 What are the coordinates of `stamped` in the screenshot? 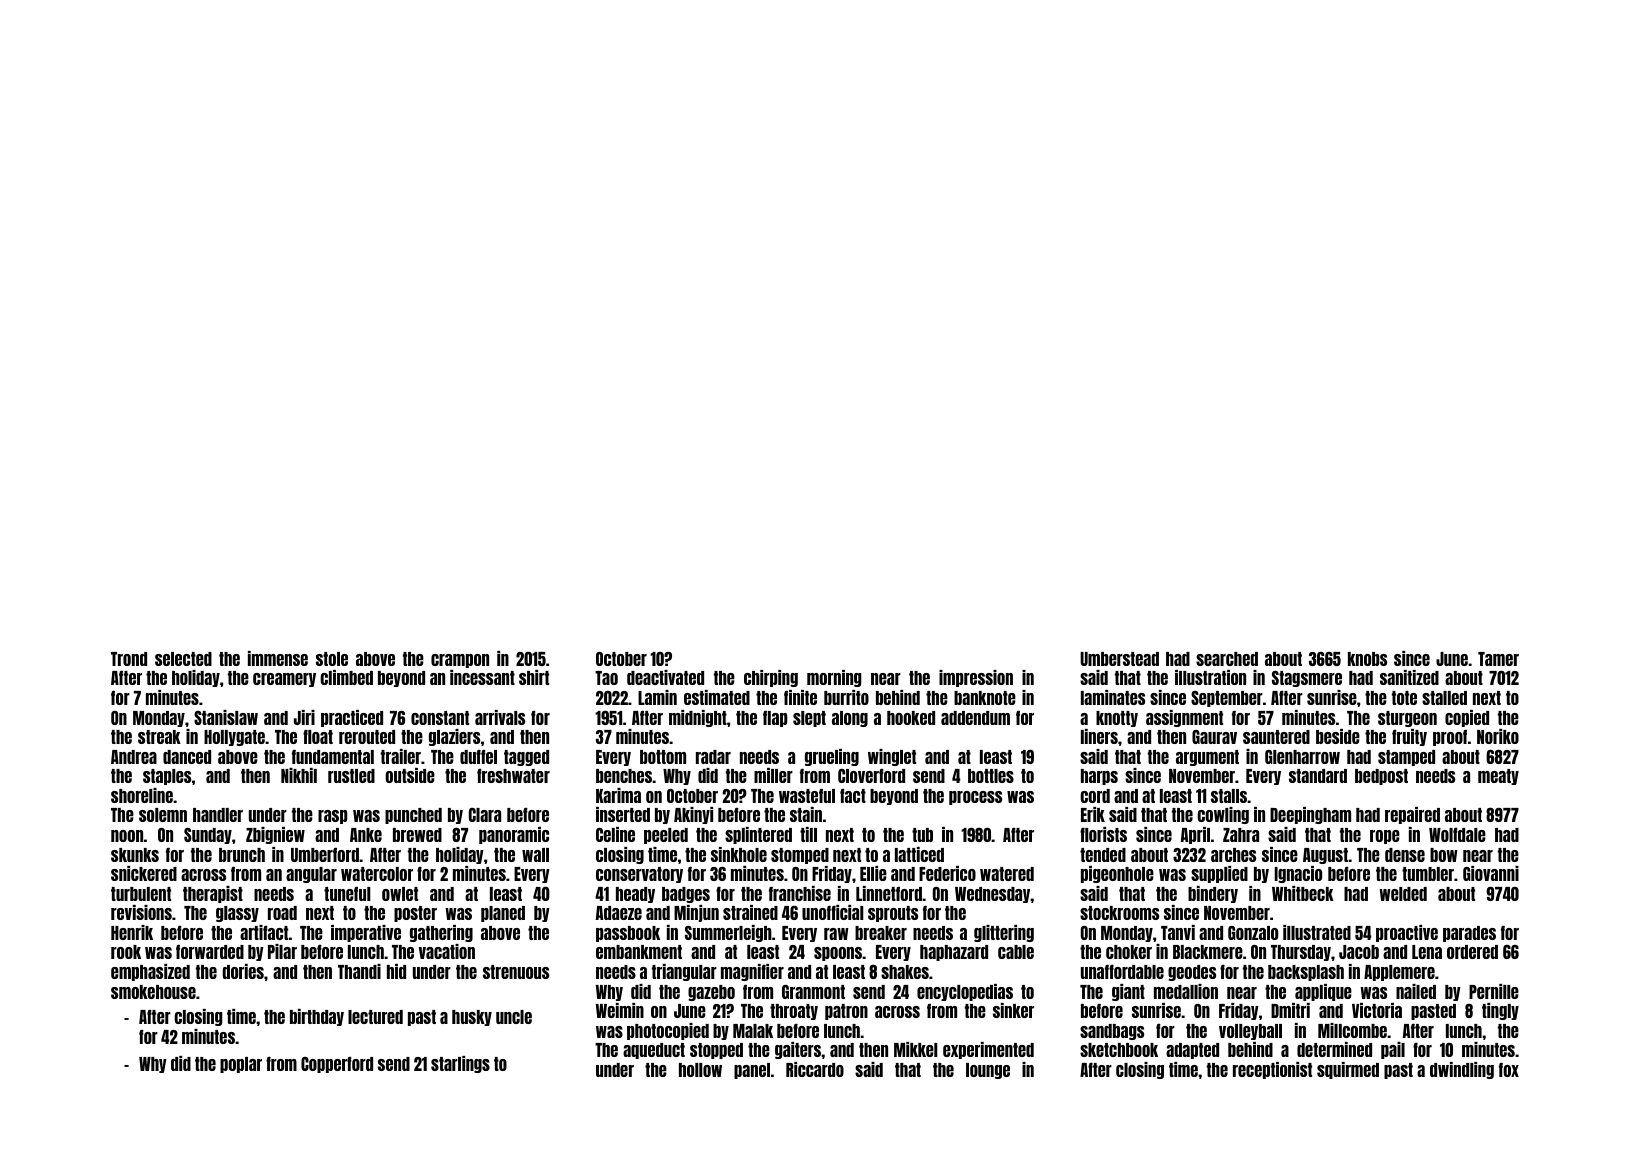 It's located at (1406, 758).
